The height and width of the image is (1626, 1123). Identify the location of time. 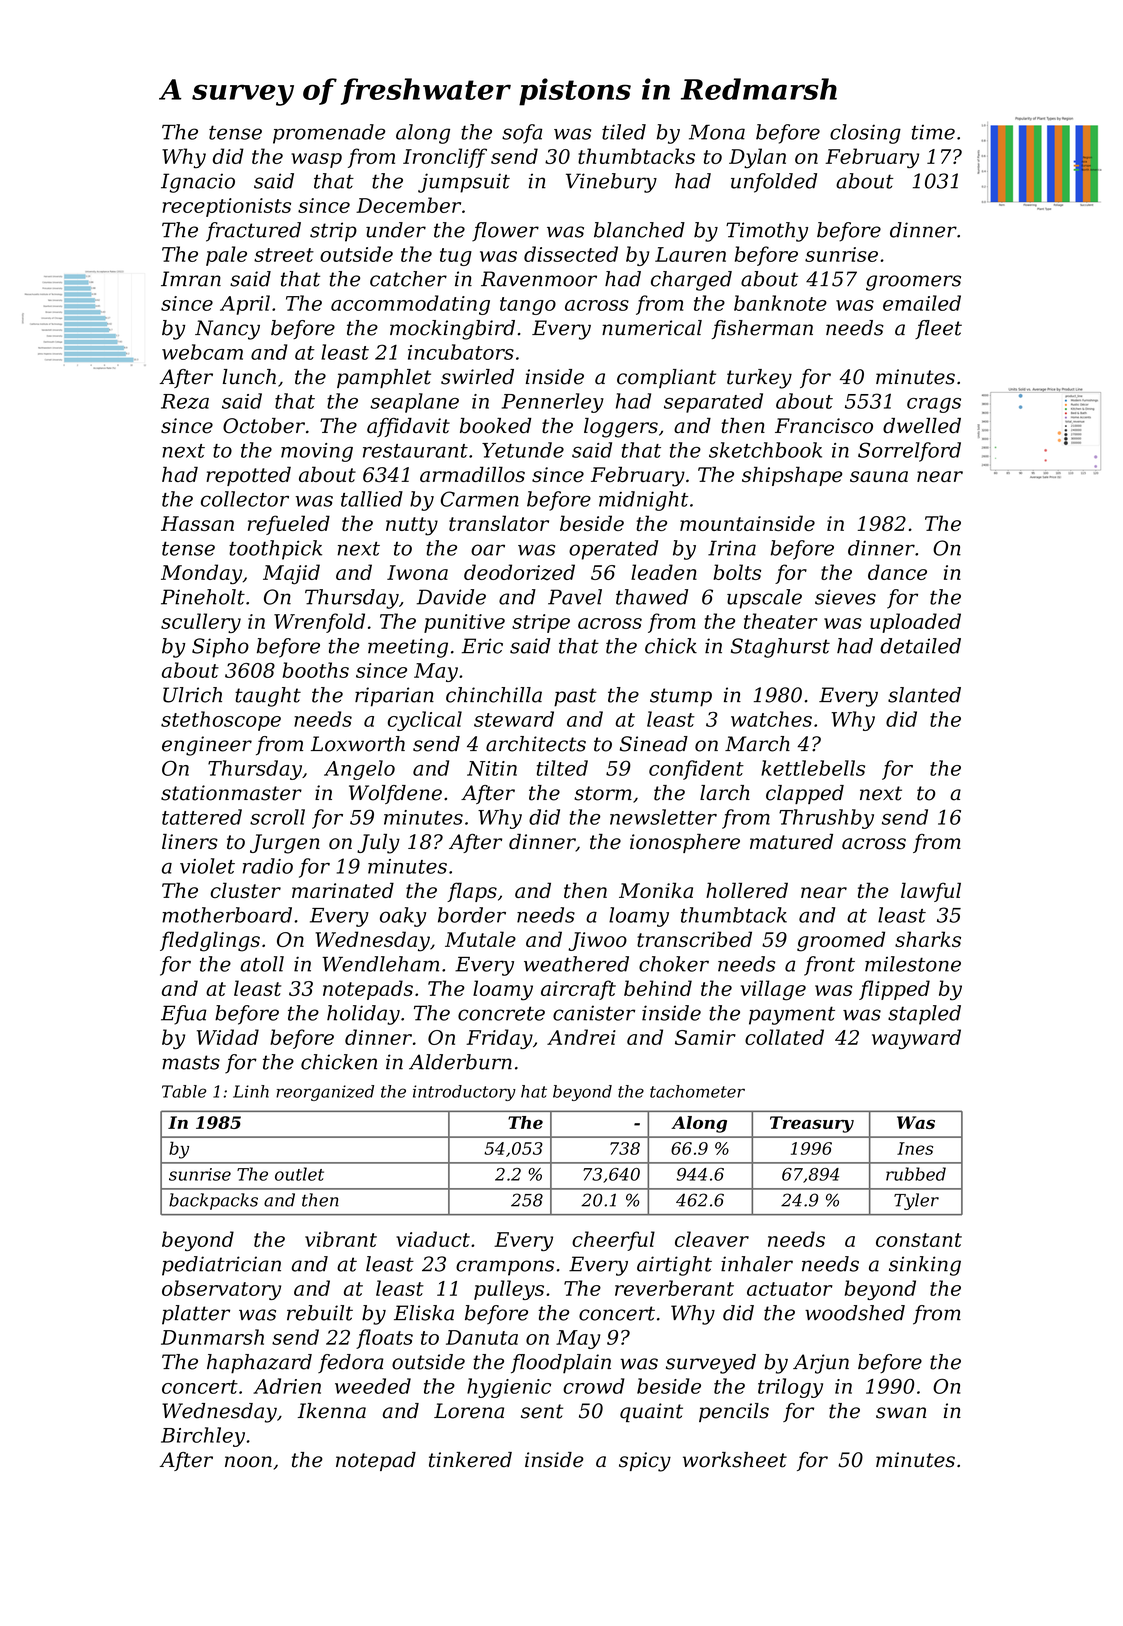
(933, 132).
